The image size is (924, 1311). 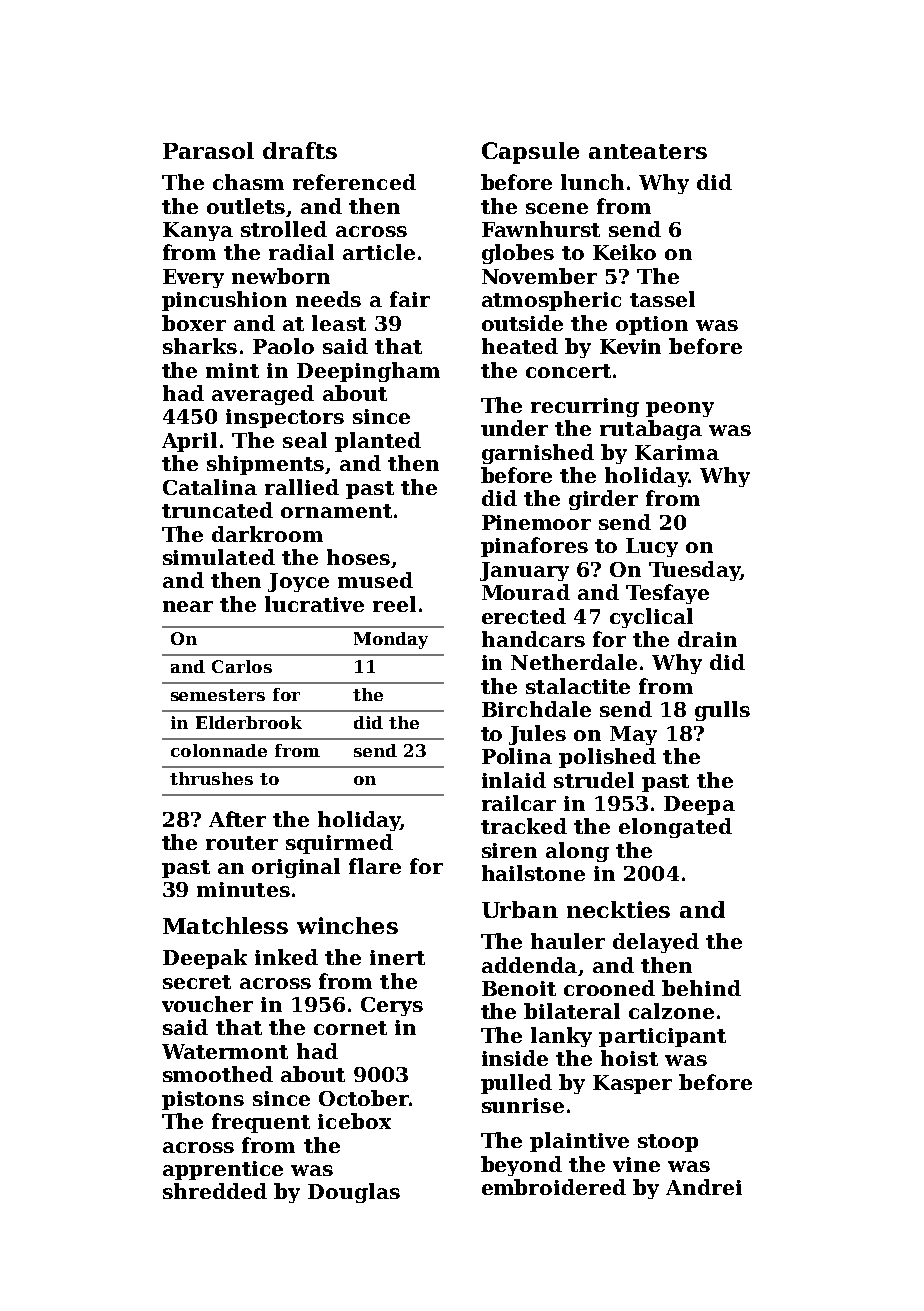 What do you see at coordinates (530, 153) in the document?
I see `Capsule` at bounding box center [530, 153].
